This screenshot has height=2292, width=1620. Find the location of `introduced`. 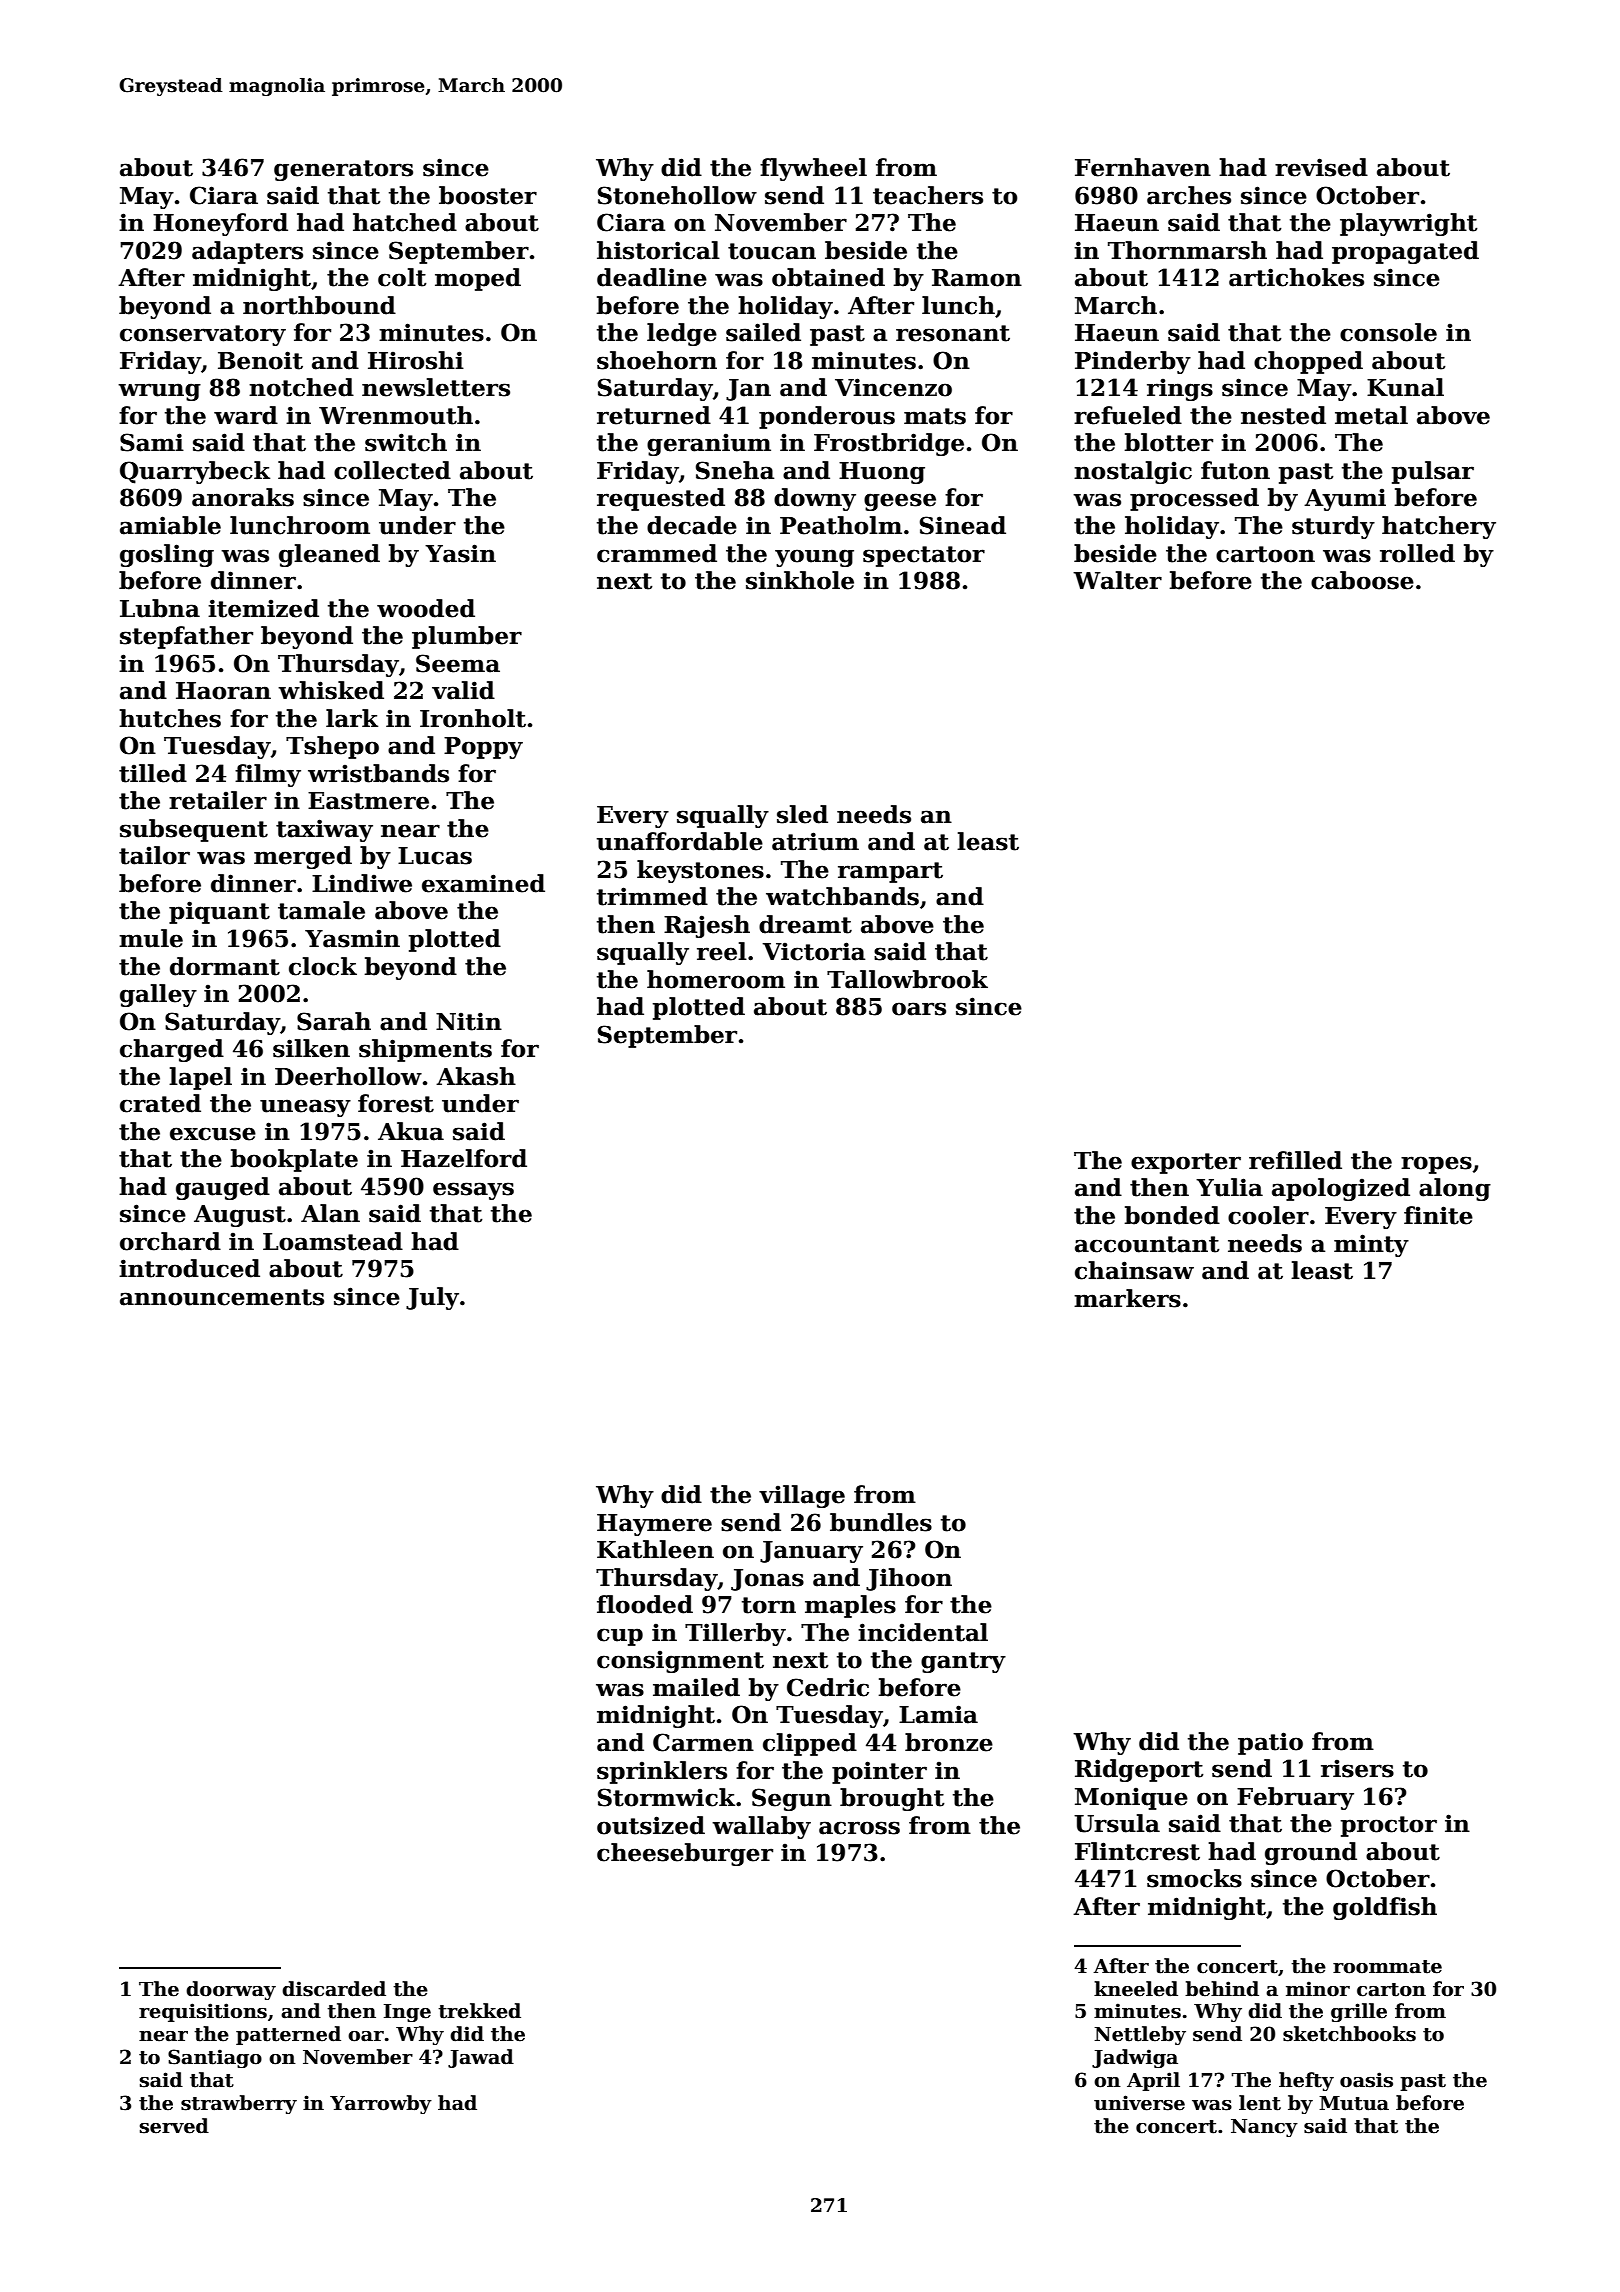

introduced is located at coordinates (189, 1268).
